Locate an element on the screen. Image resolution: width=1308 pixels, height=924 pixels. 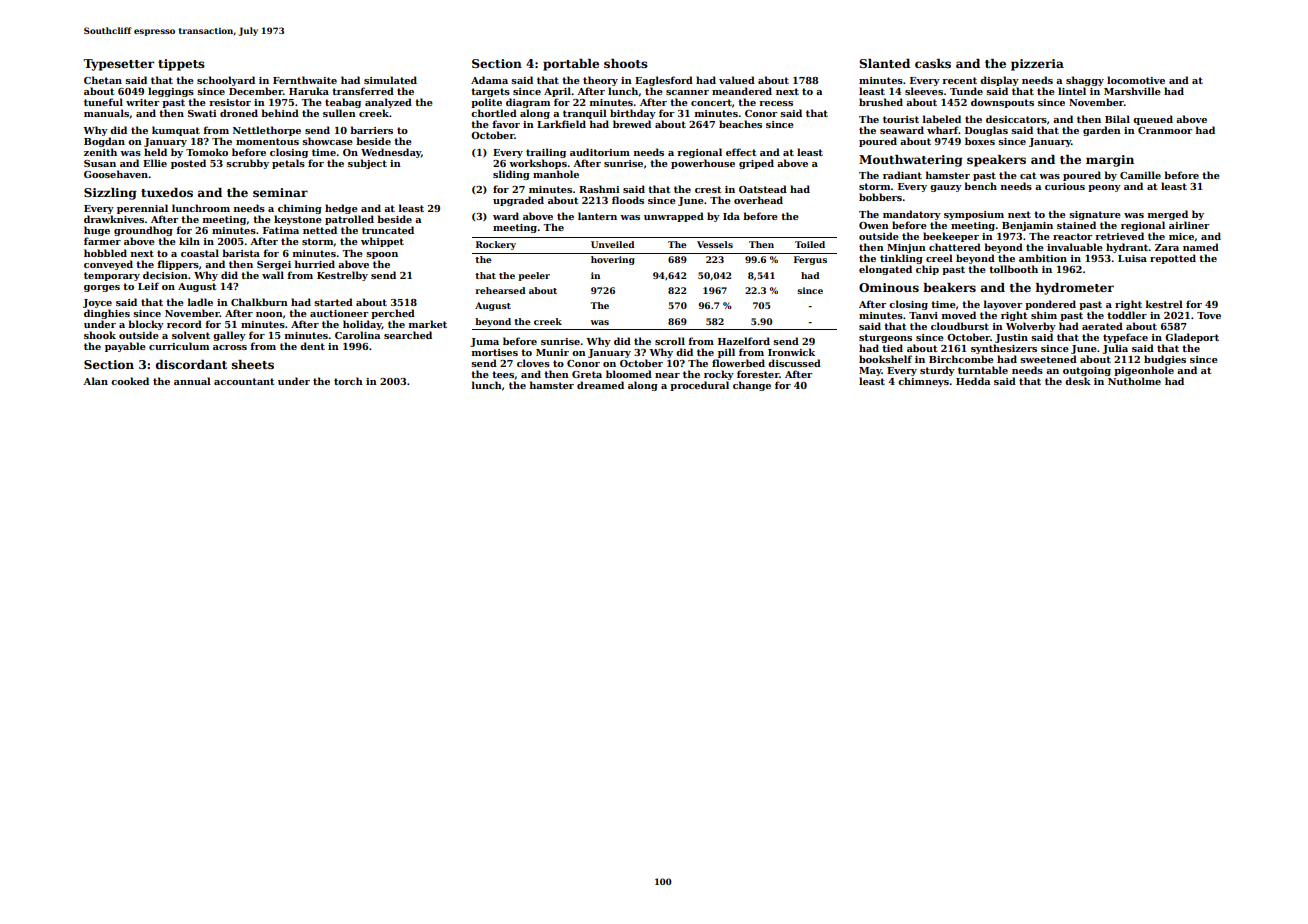
Alan is located at coordinates (95, 381).
